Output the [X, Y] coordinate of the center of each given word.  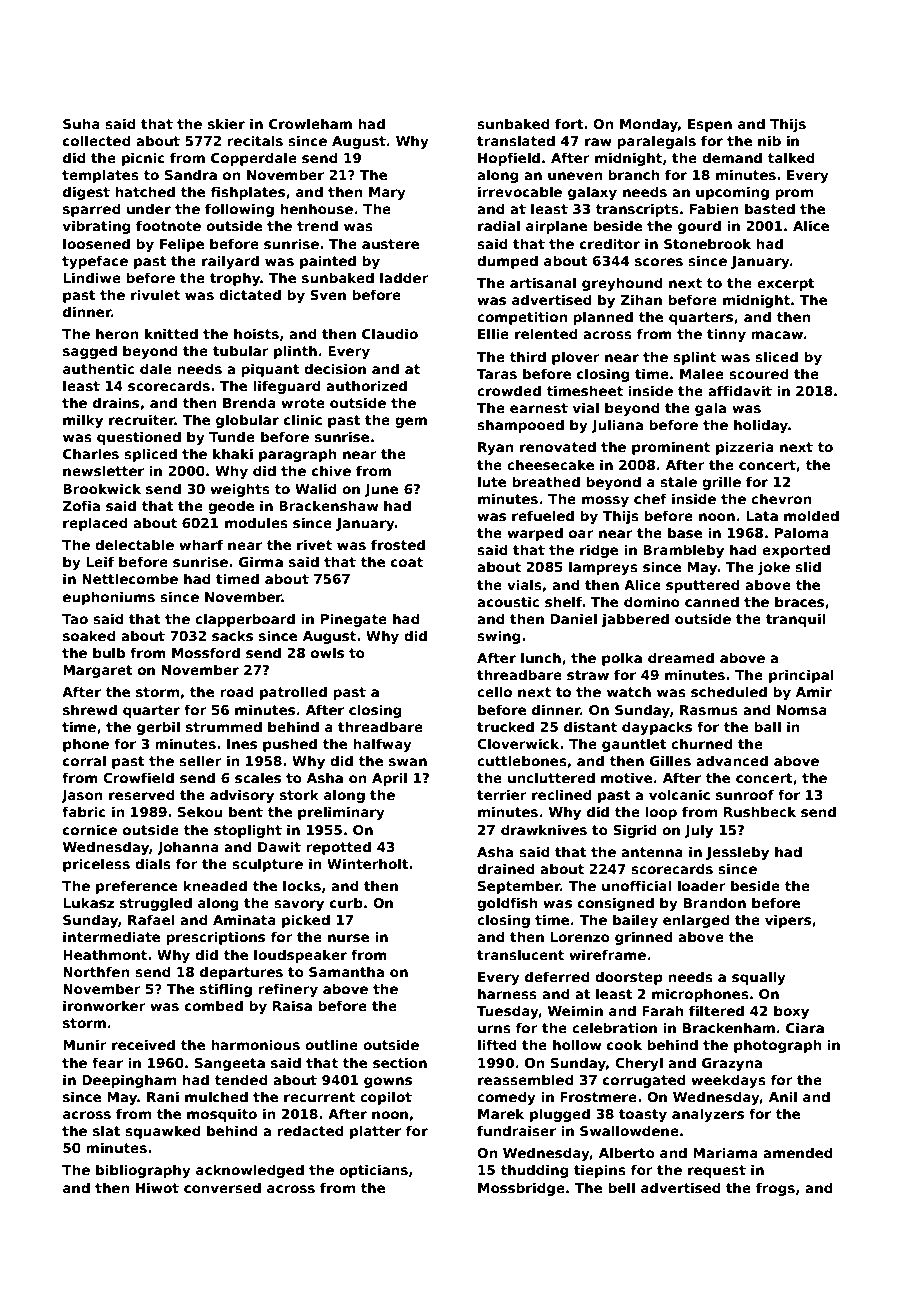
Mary [387, 193]
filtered [716, 1010]
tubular [241, 350]
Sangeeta [230, 1064]
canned [712, 601]
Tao [75, 619]
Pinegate [354, 620]
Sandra [191, 174]
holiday [761, 426]
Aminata [244, 919]
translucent [520, 954]
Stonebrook [707, 243]
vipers [788, 921]
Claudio [390, 333]
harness [507, 993]
